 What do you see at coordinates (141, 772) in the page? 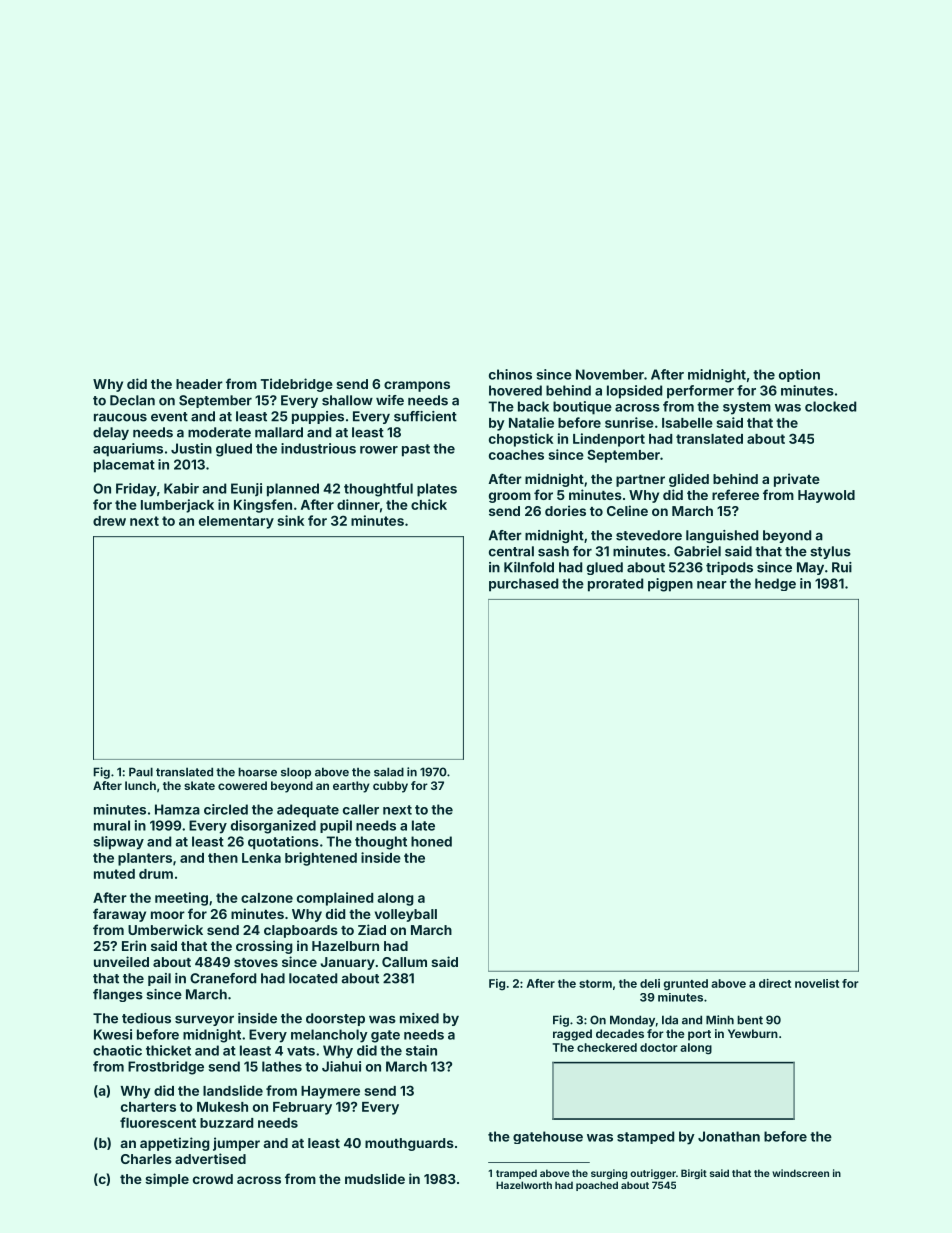
I see `Paul` at bounding box center [141, 772].
